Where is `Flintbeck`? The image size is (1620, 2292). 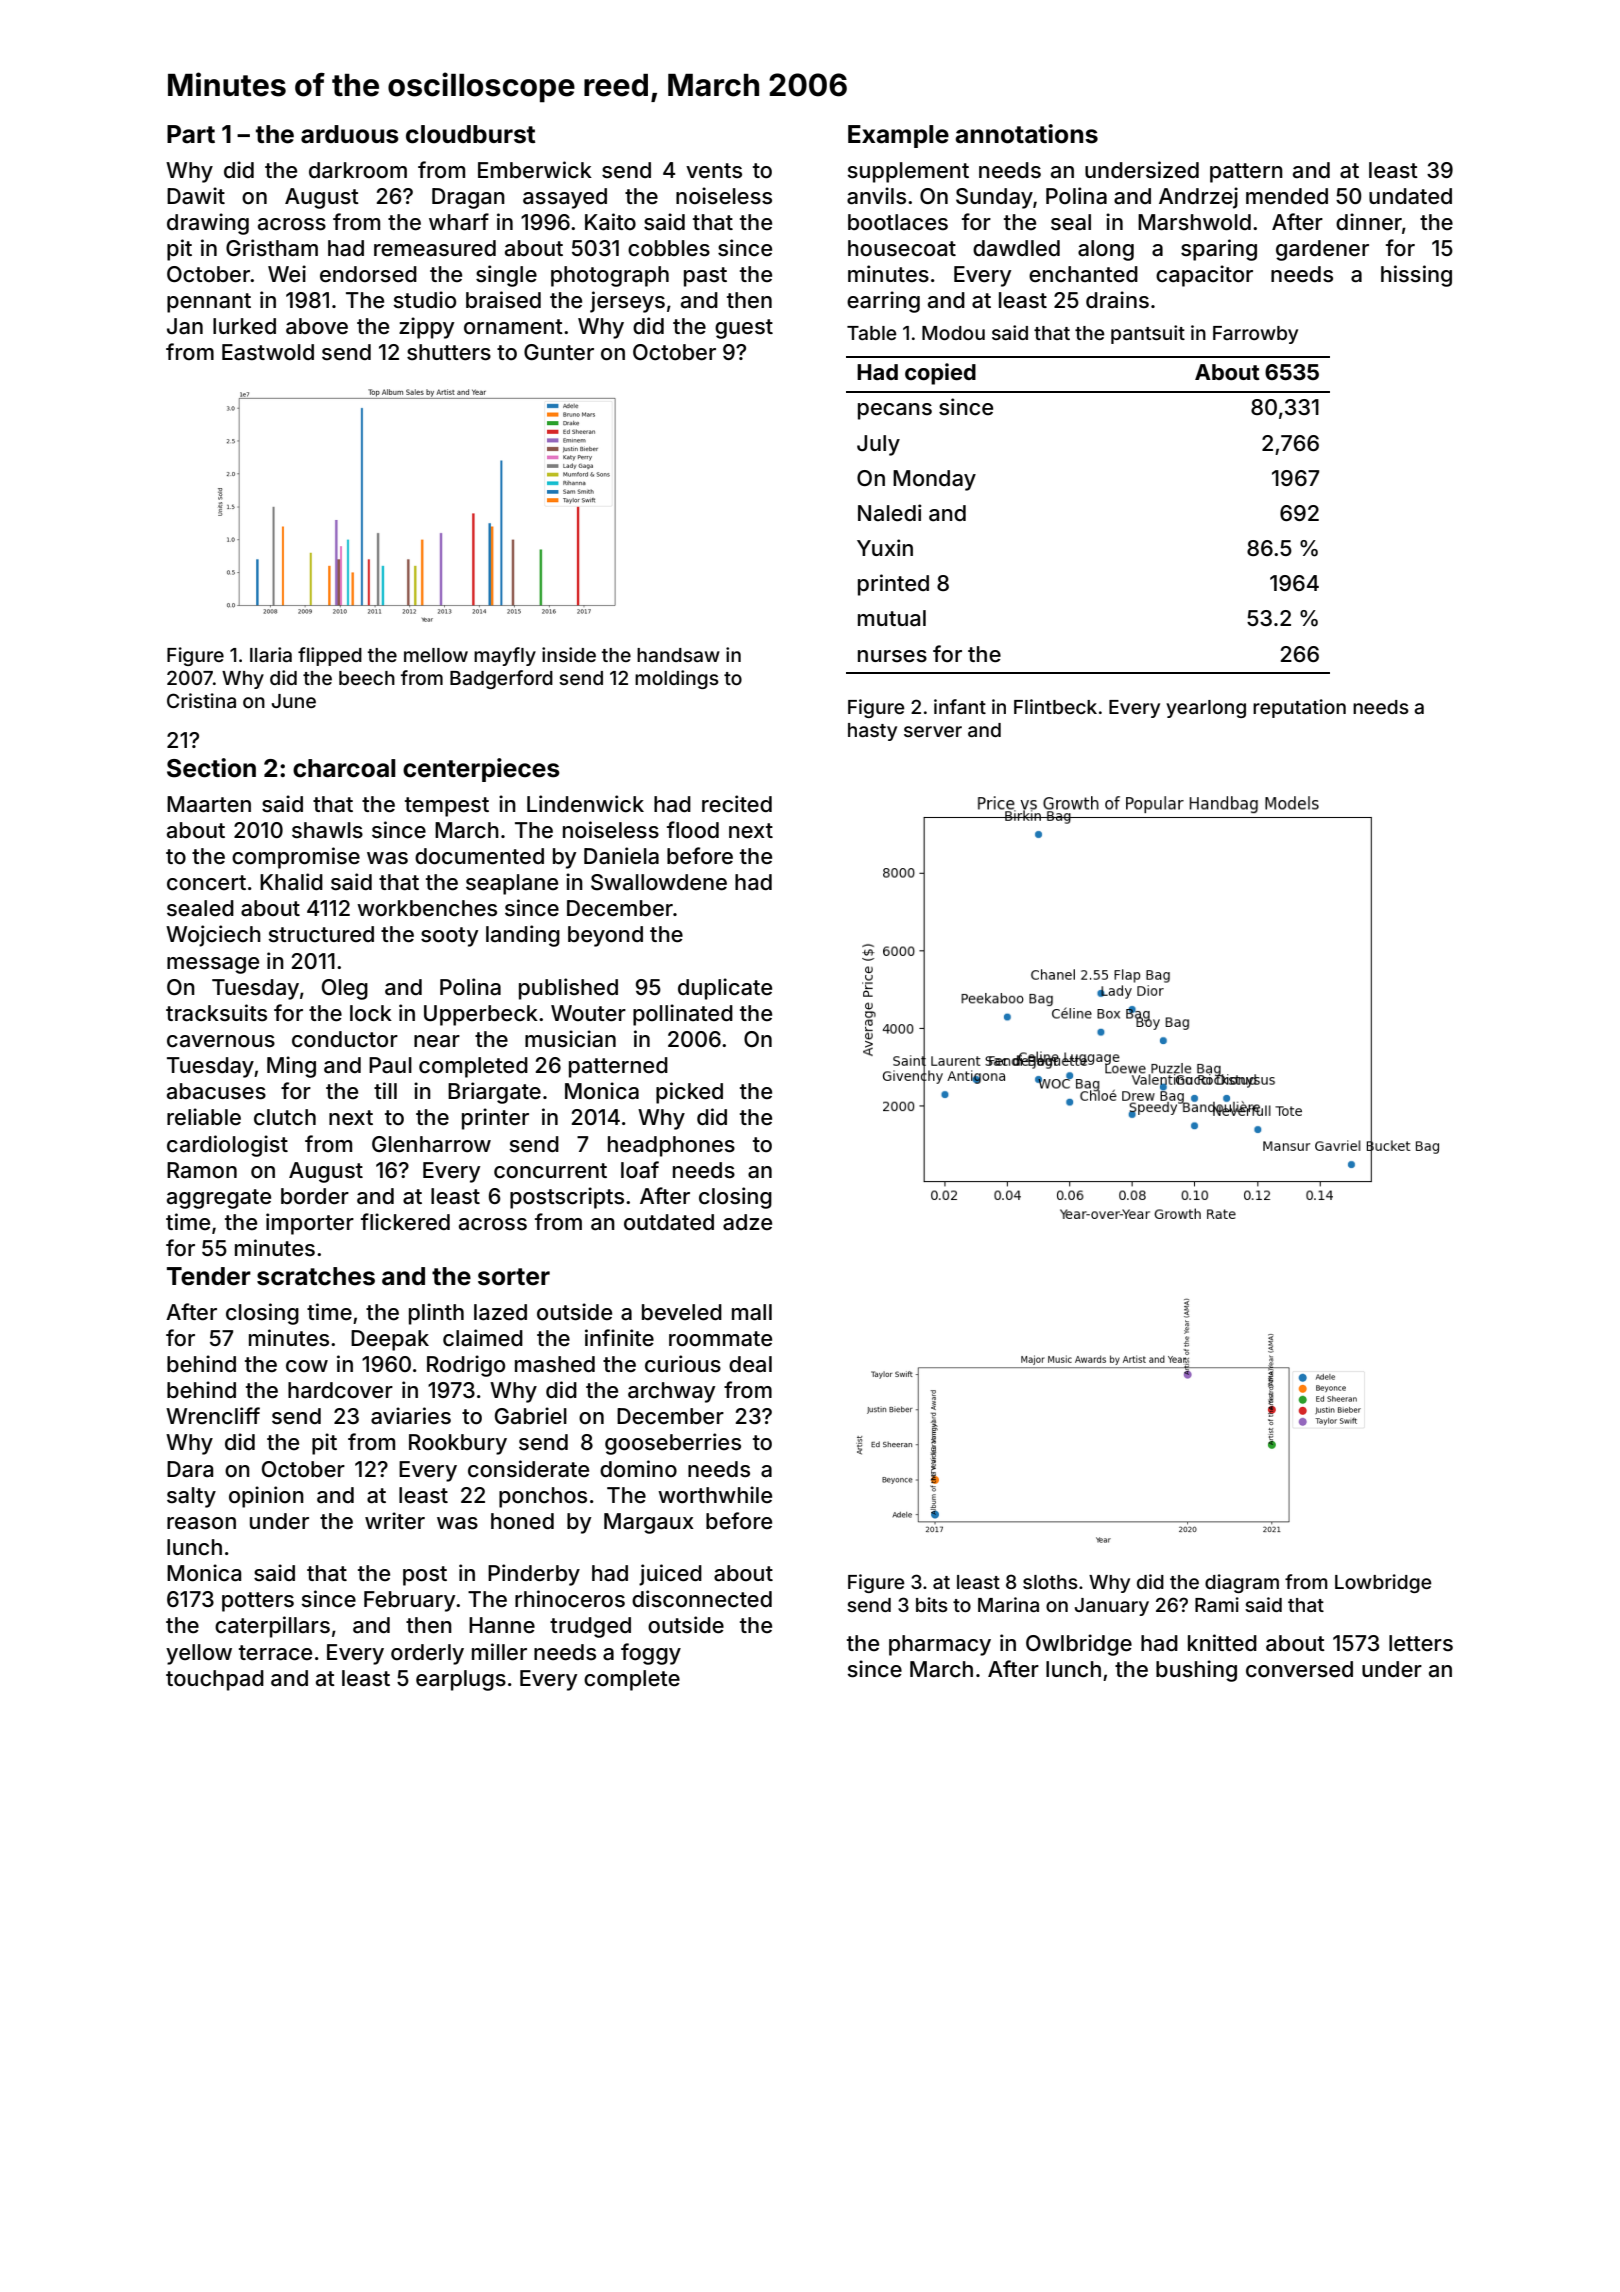 Flintbeck is located at coordinates (1055, 706).
